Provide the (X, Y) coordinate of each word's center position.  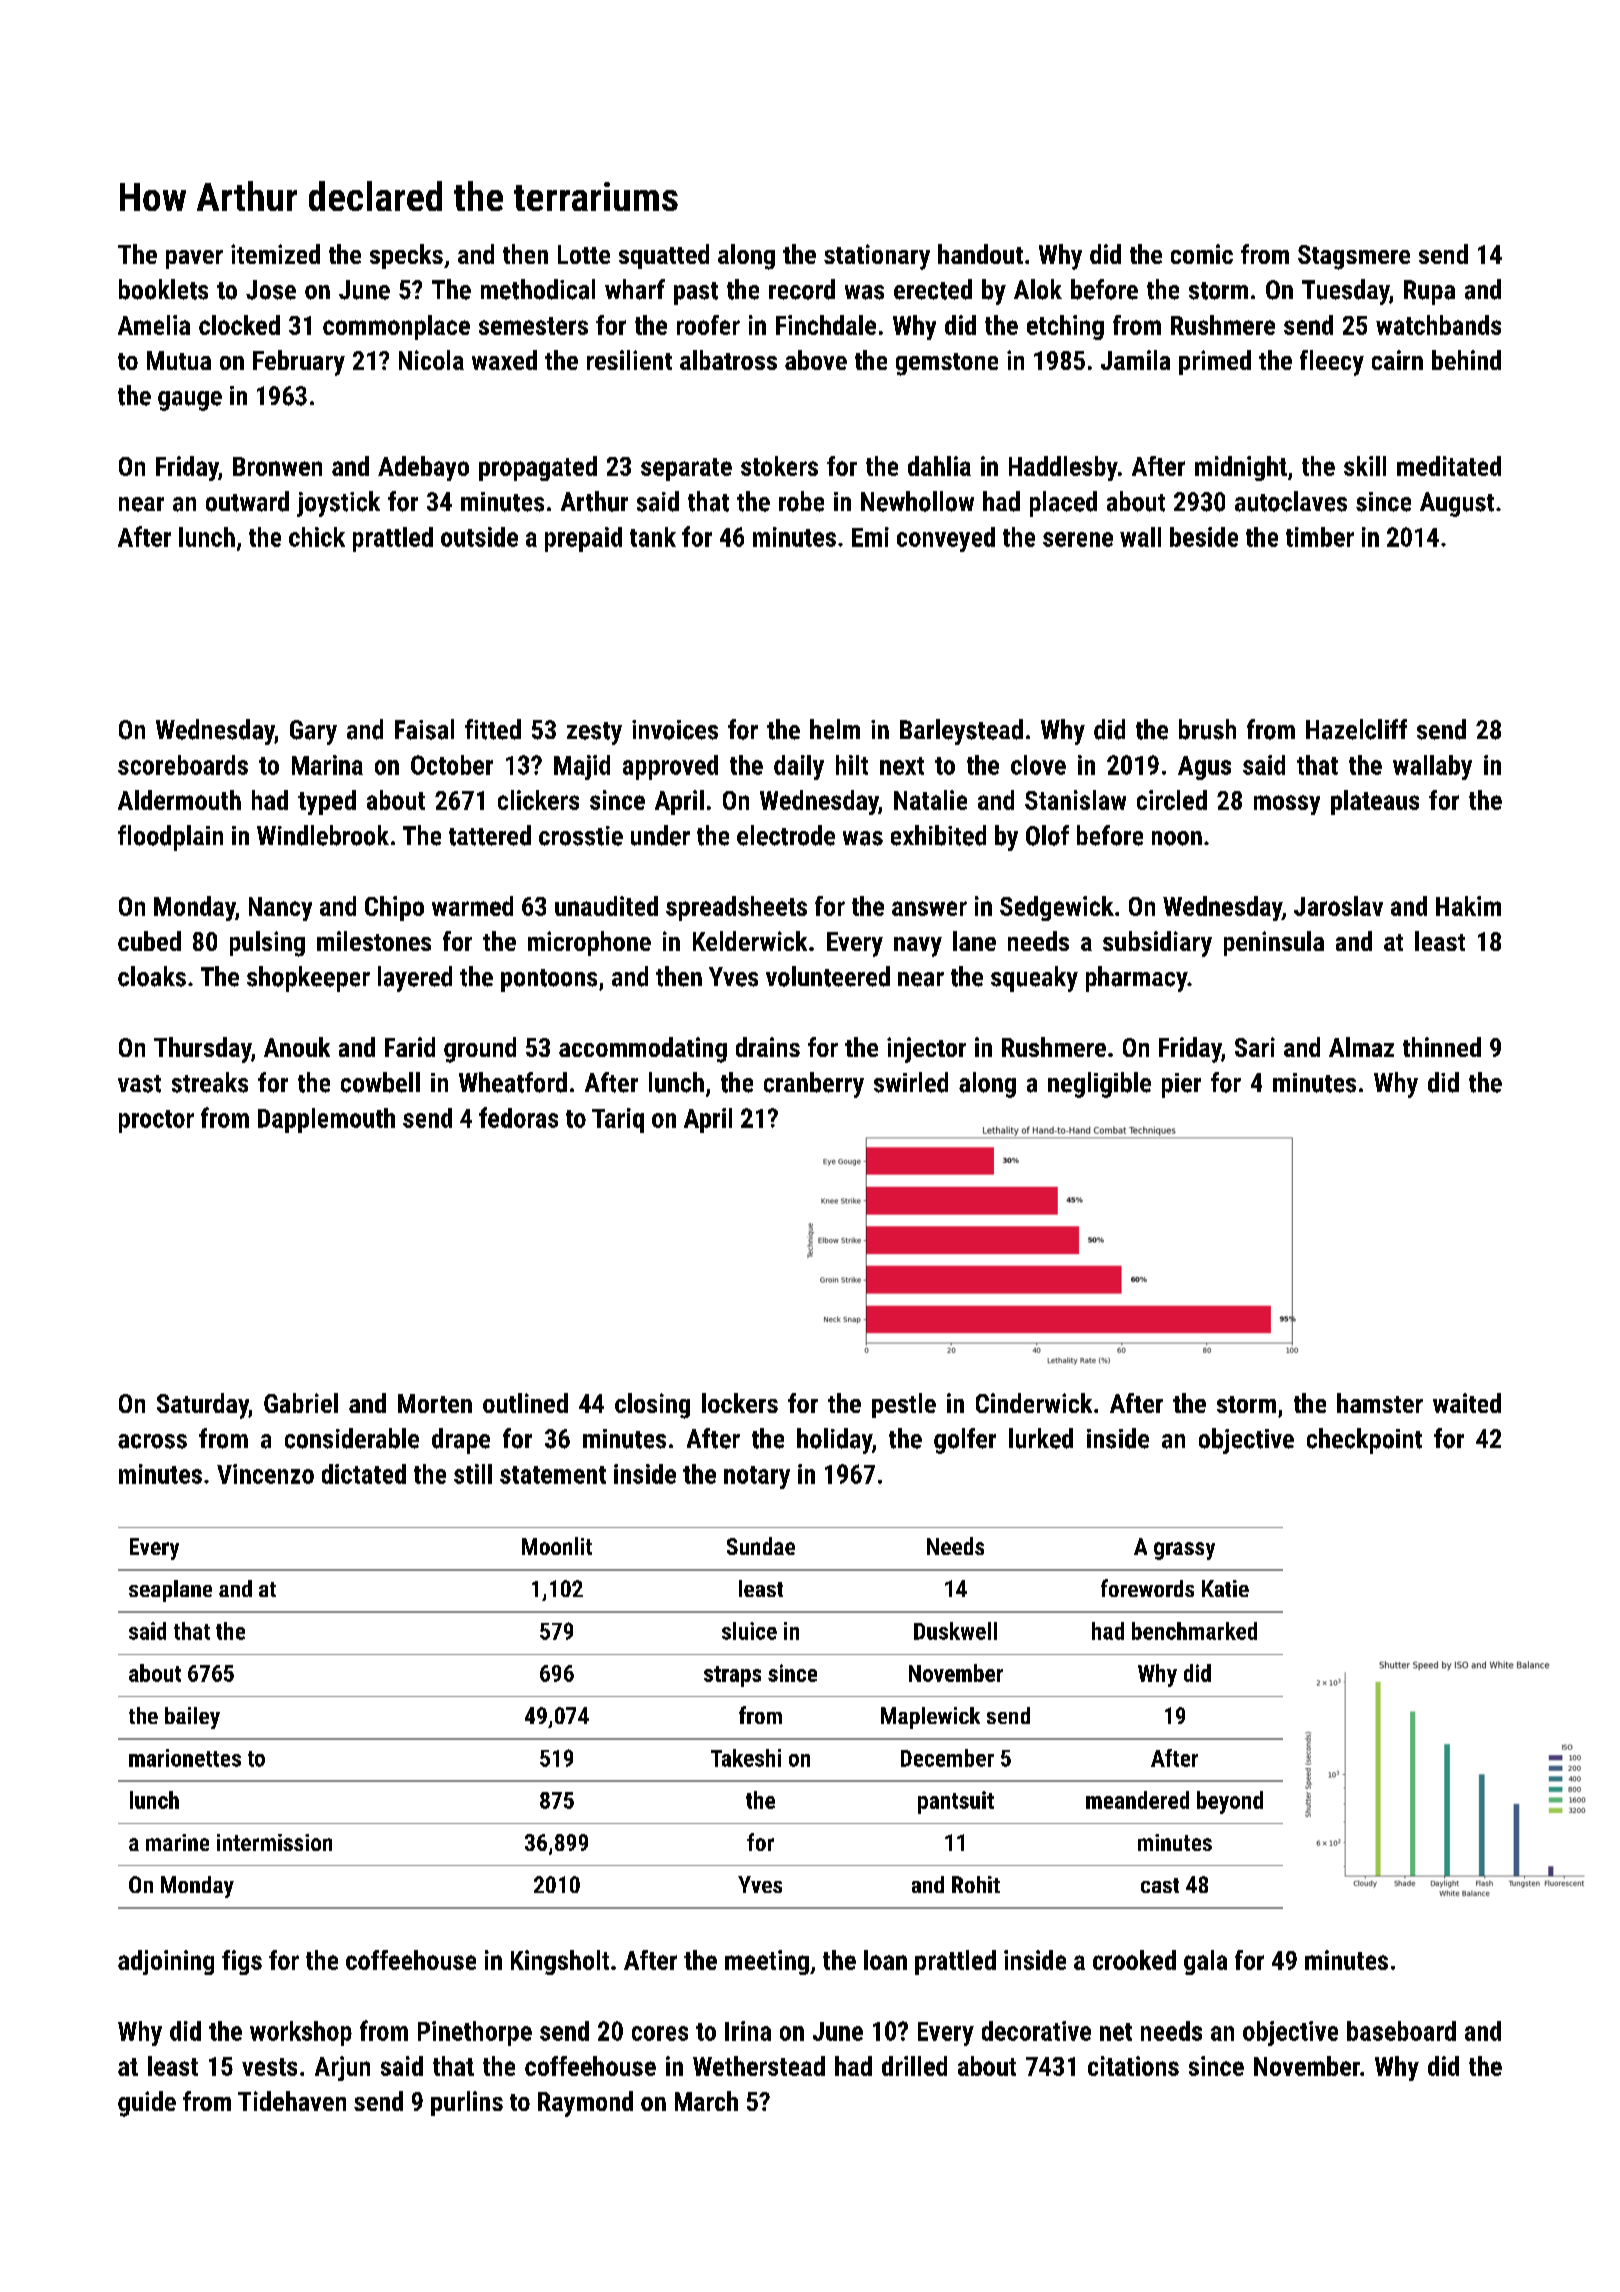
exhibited (938, 835)
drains (768, 1047)
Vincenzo (265, 1474)
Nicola (431, 360)
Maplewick (930, 1718)
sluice (749, 1631)
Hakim (1468, 906)
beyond (1230, 1802)
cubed (149, 941)
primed (1215, 362)
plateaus (1375, 802)
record (802, 289)
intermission (274, 1842)
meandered (1137, 1800)
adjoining (166, 1962)
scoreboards (183, 765)
